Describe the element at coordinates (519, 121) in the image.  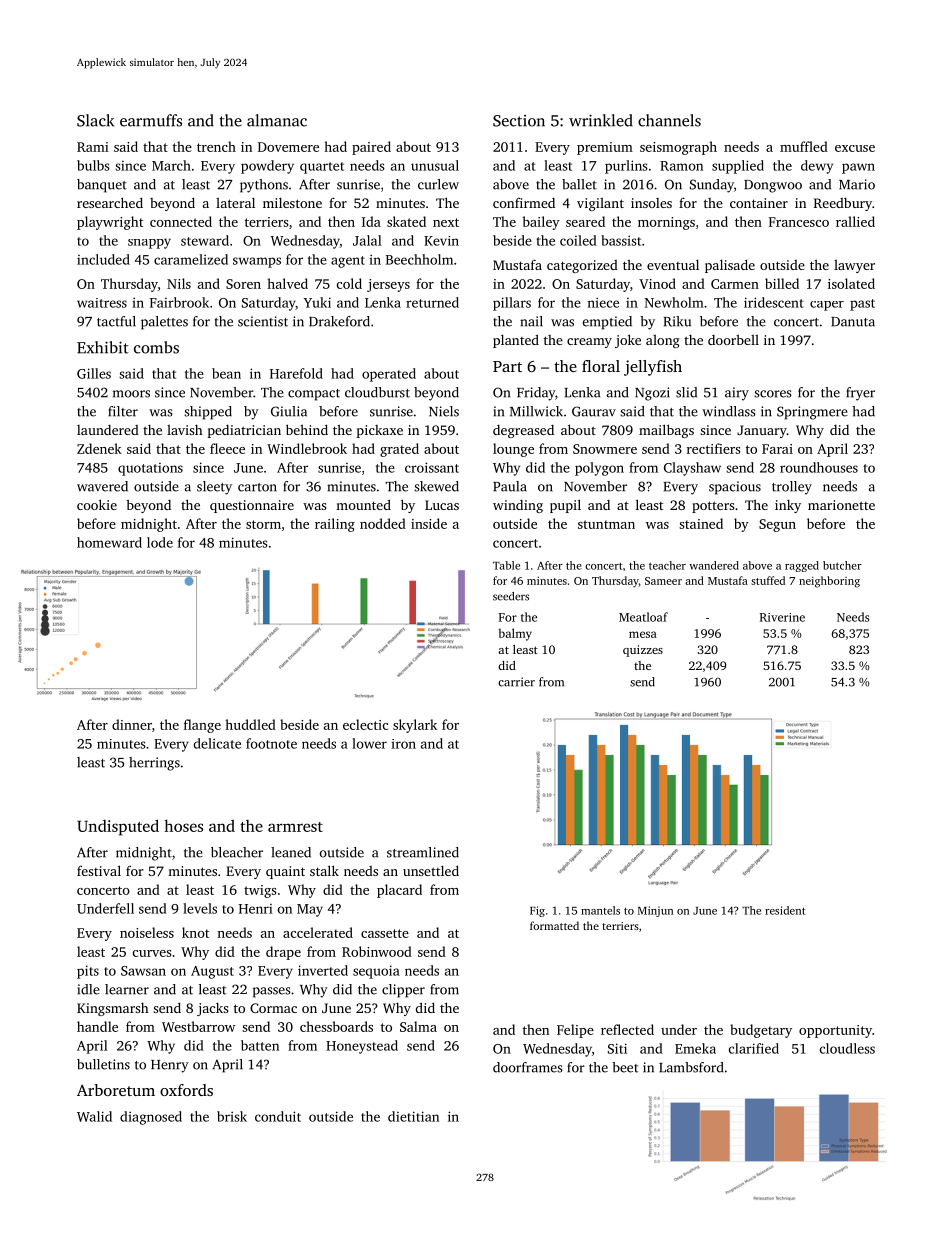
I see `Section` at that location.
